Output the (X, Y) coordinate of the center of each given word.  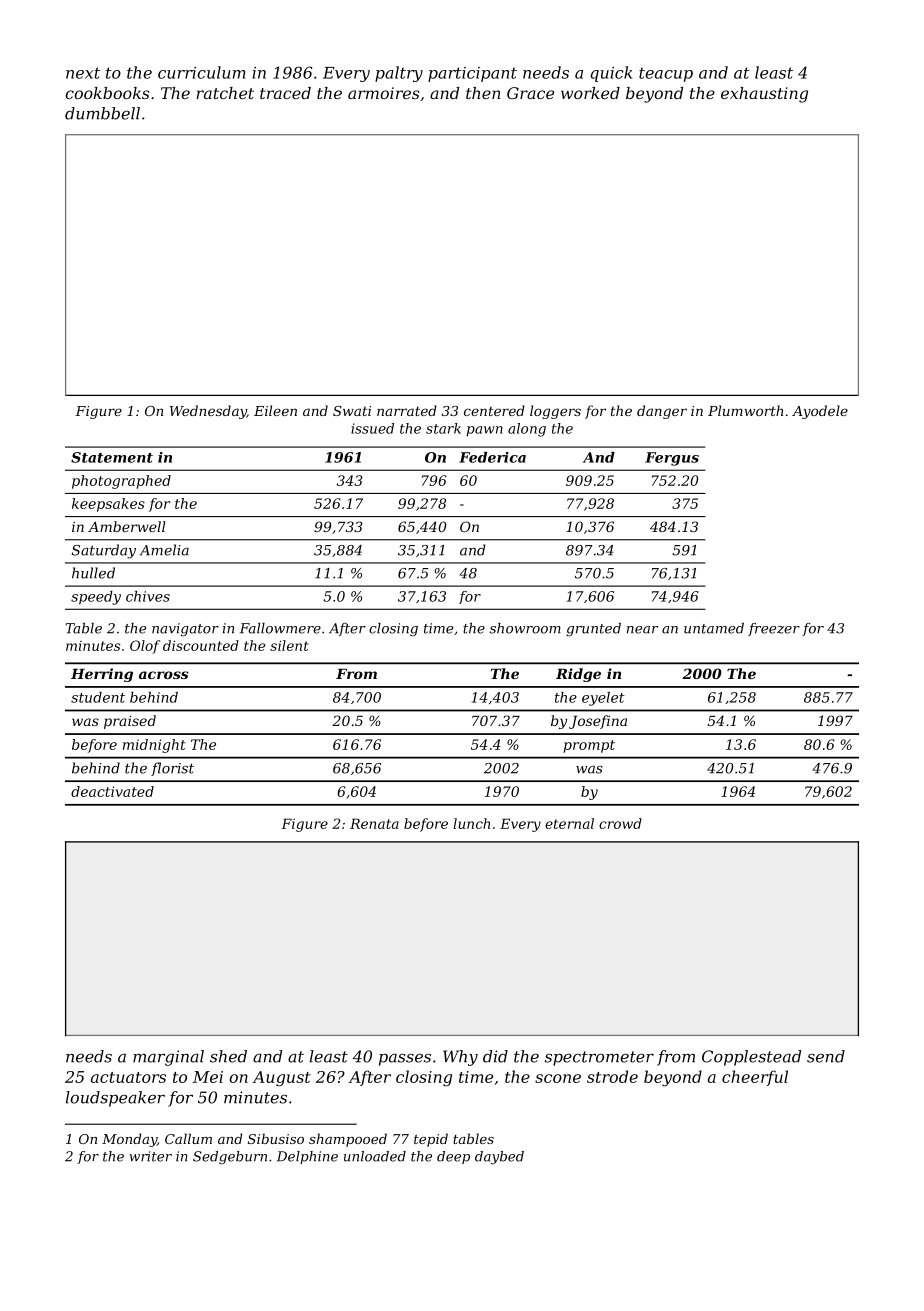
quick (611, 74)
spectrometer (599, 1058)
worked (590, 93)
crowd (620, 823)
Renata (374, 823)
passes (405, 1060)
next (83, 73)
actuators (128, 1077)
